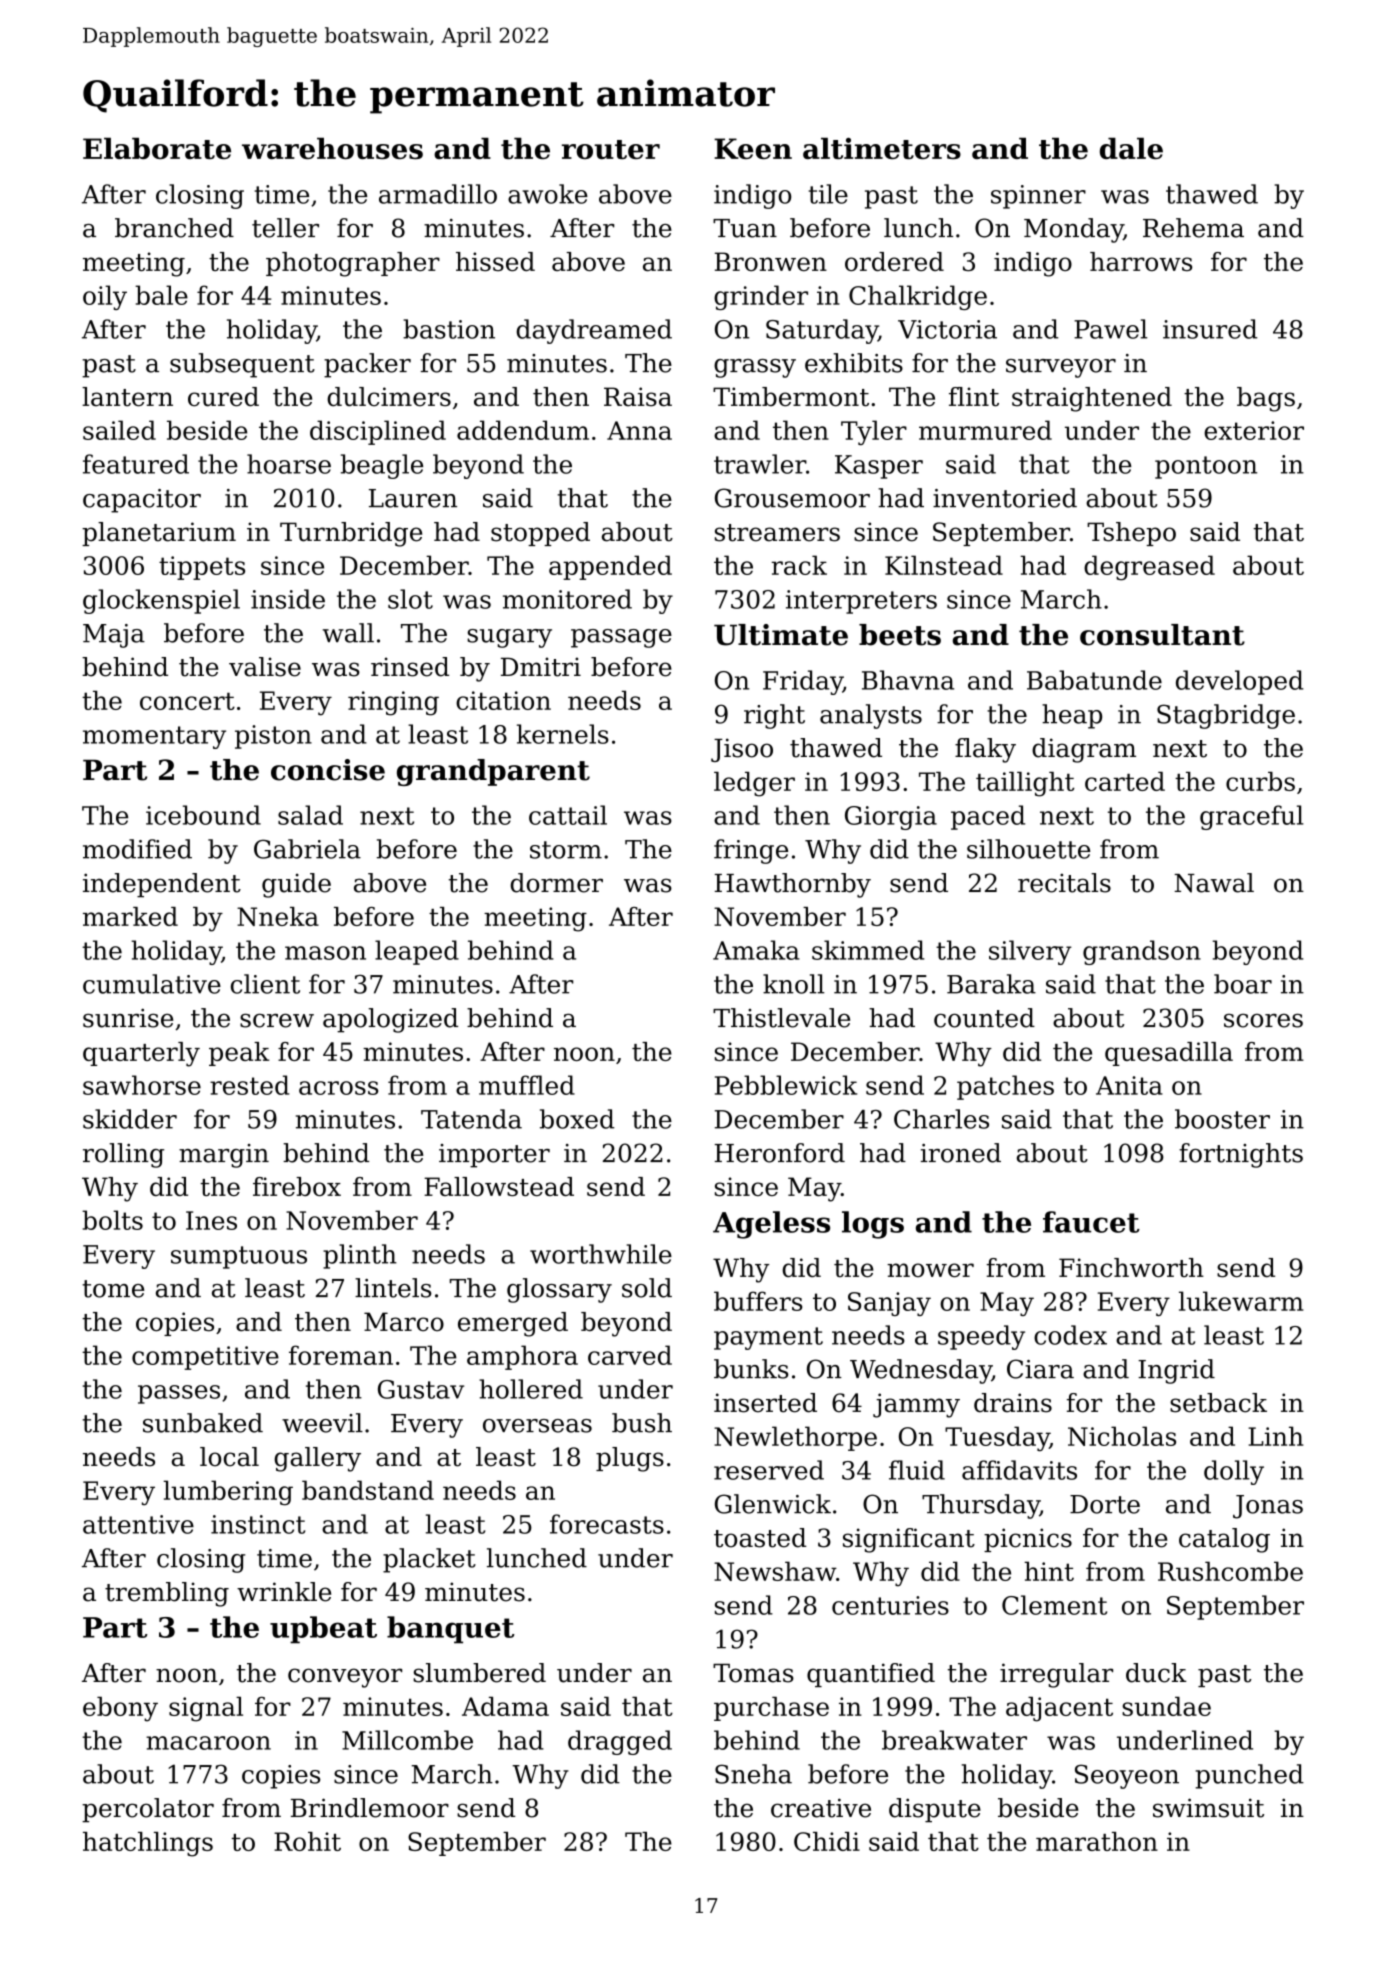  What do you see at coordinates (751, 851) in the image?
I see `fringe` at bounding box center [751, 851].
